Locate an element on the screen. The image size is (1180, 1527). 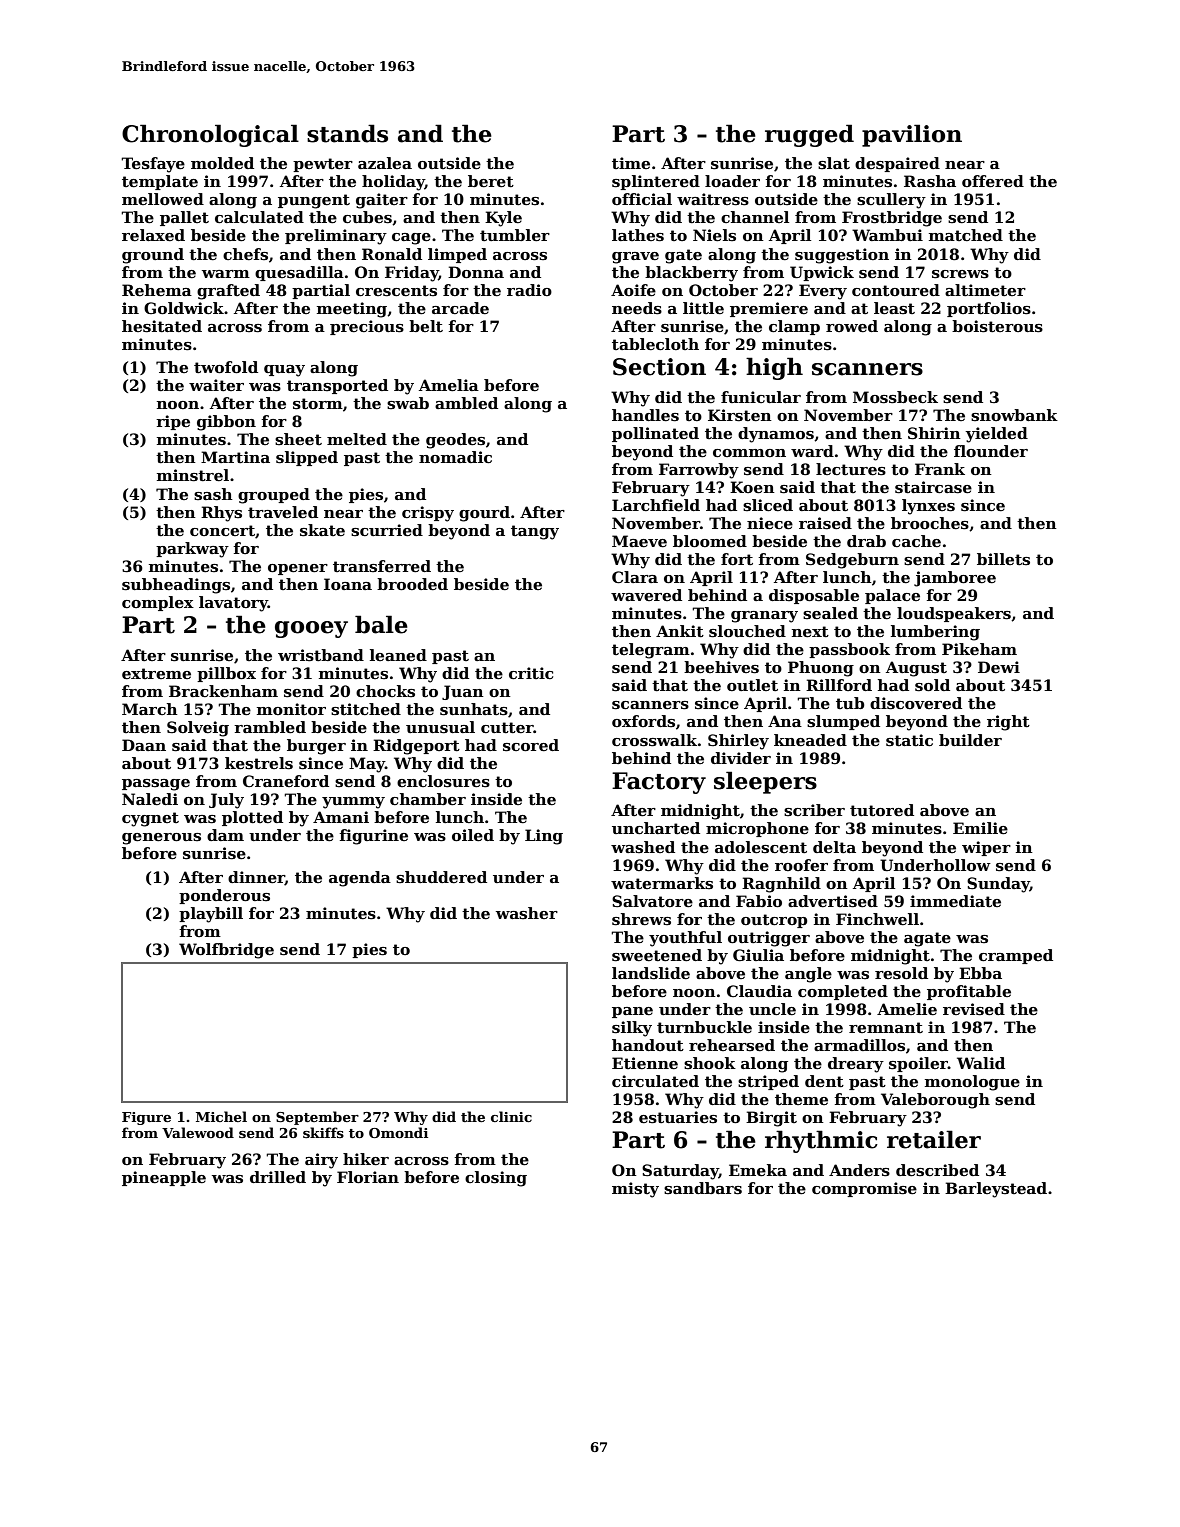
Frank is located at coordinates (940, 469).
